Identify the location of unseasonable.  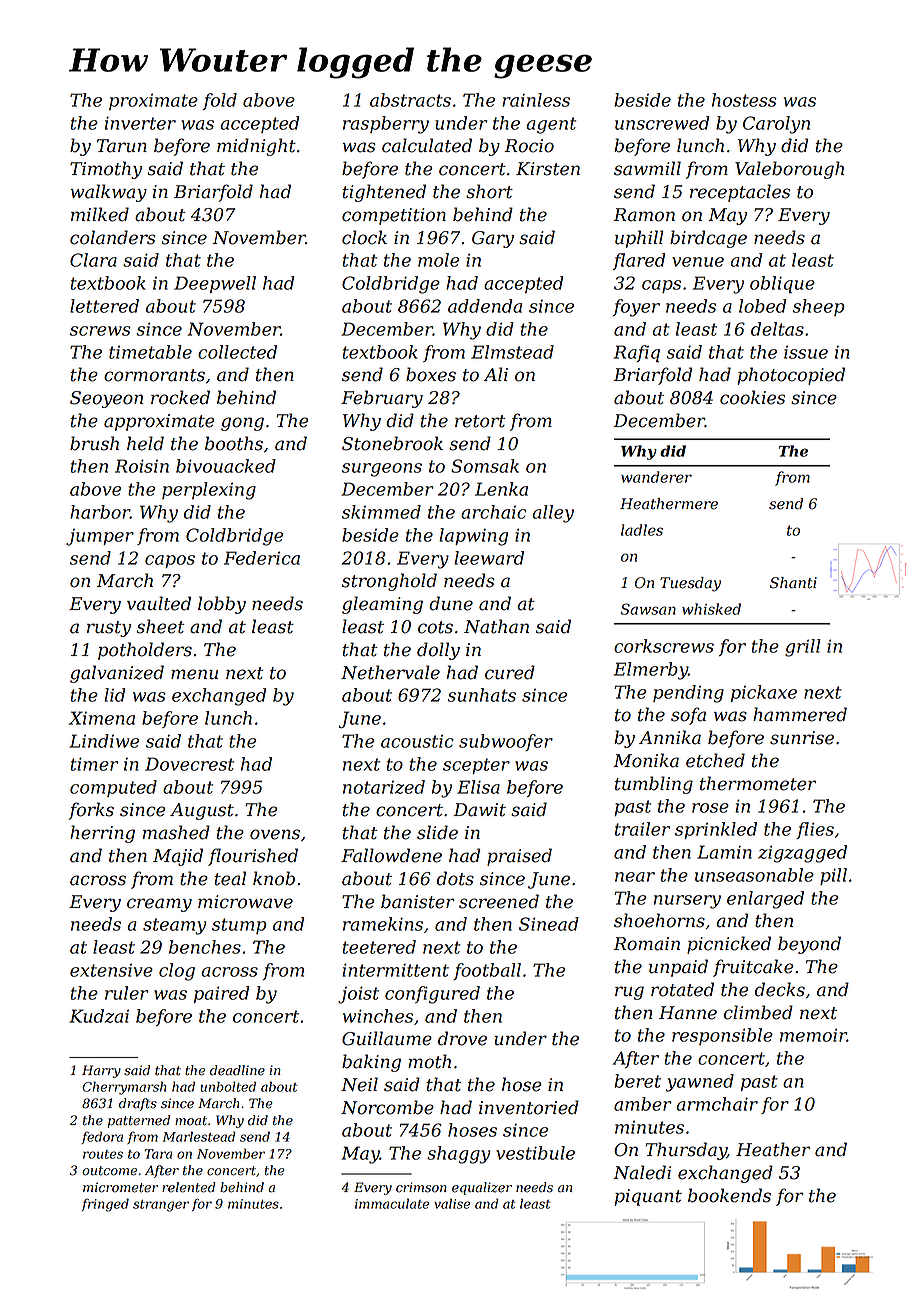
(754, 875).
